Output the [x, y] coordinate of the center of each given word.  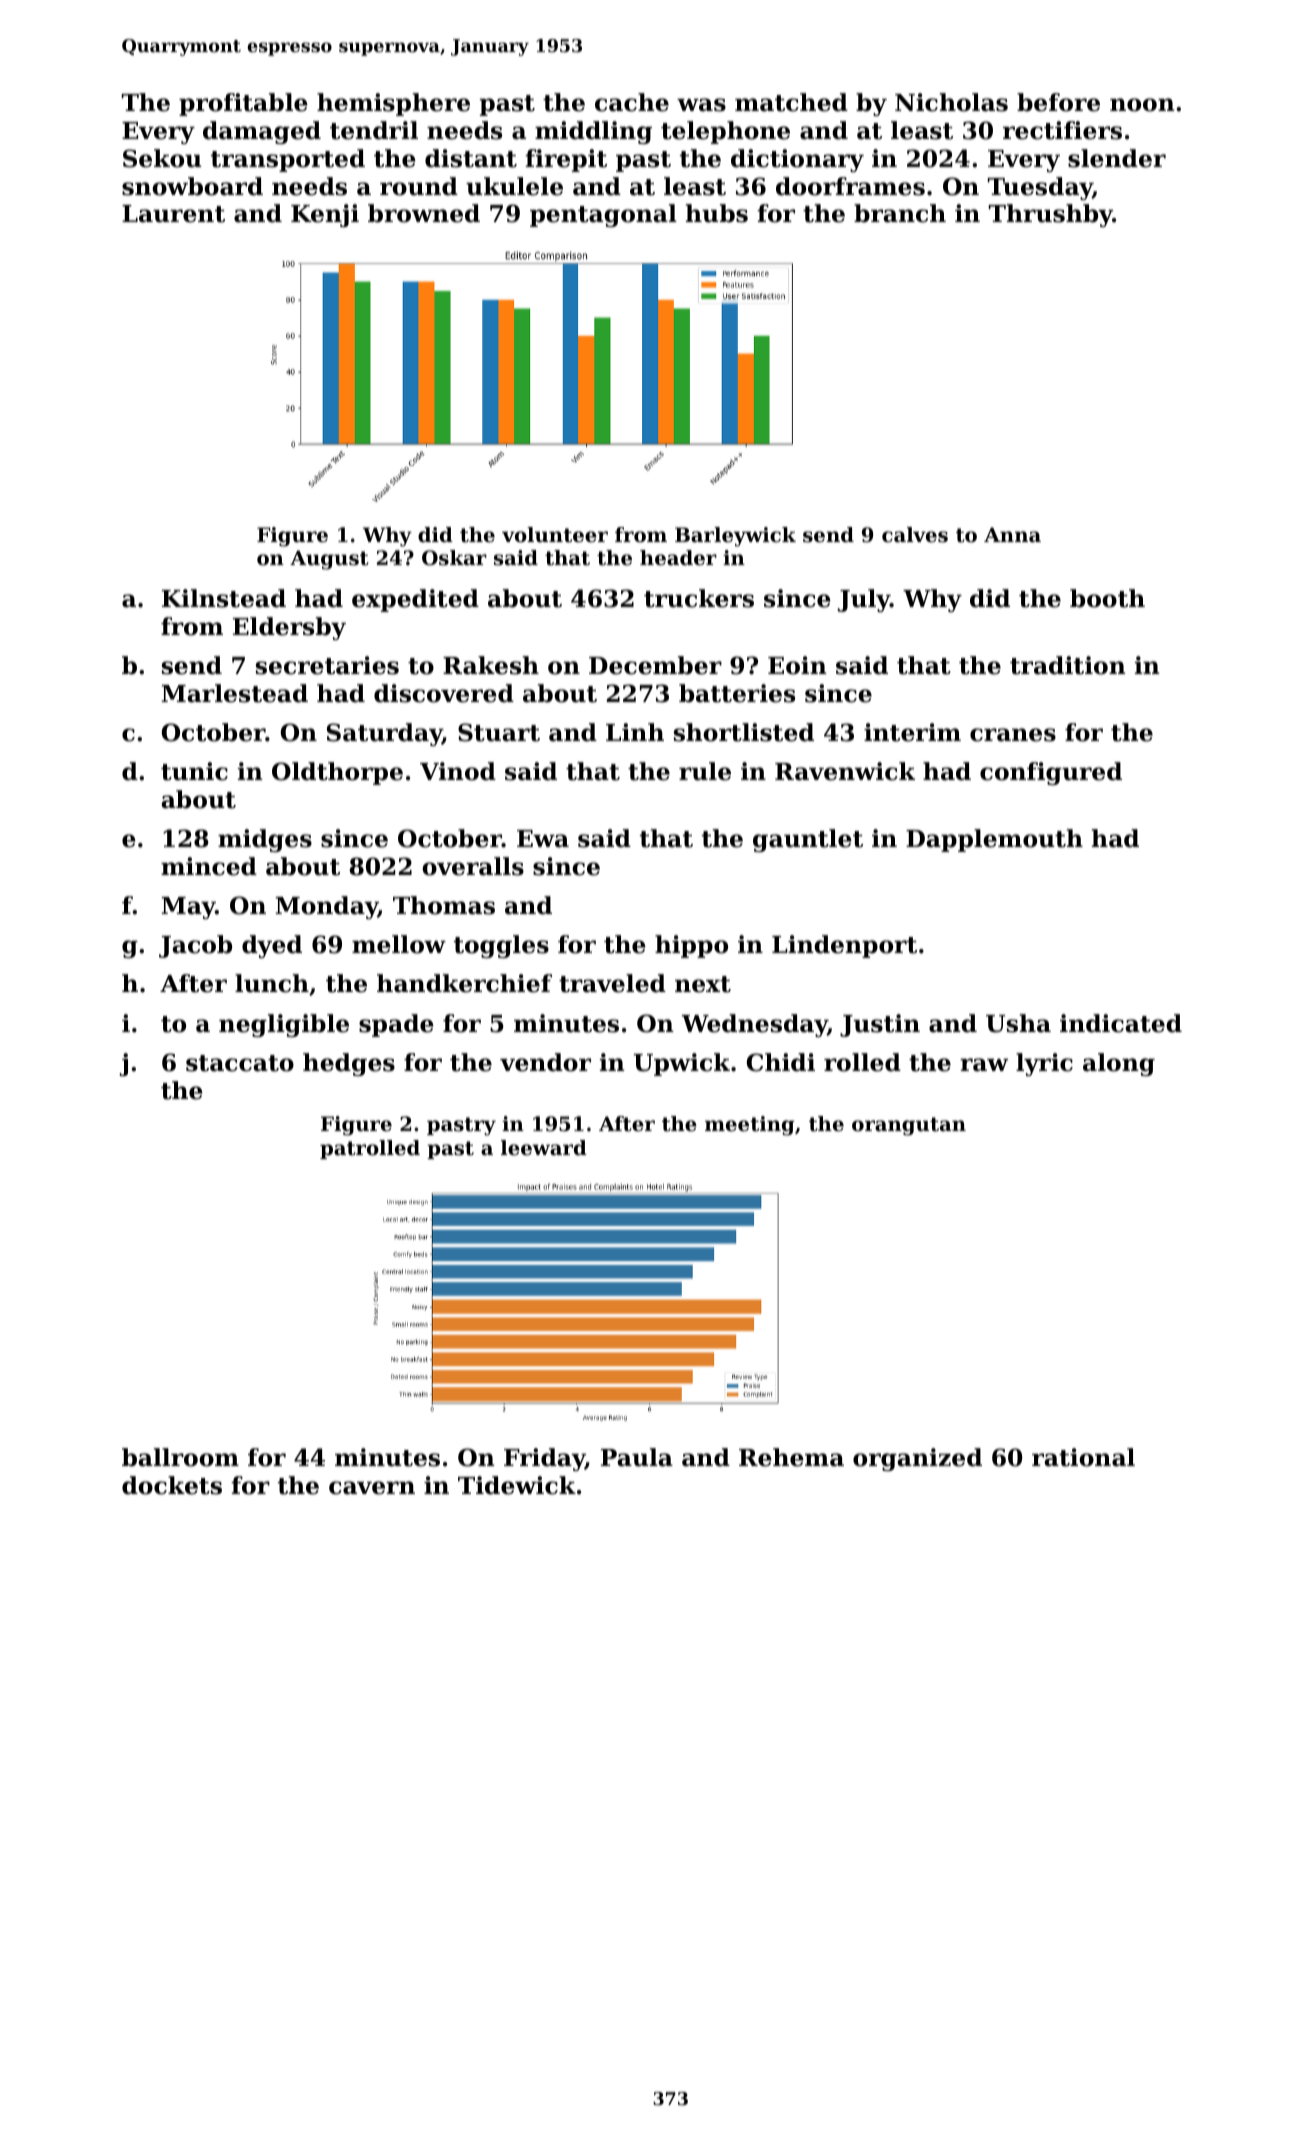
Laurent [173, 214]
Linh [635, 732]
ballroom [180, 1457]
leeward [544, 1148]
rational [1083, 1457]
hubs [717, 213]
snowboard [192, 186]
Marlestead [234, 693]
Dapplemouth [994, 840]
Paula [637, 1457]
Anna [1012, 534]
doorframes [850, 186]
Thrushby [1051, 215]
